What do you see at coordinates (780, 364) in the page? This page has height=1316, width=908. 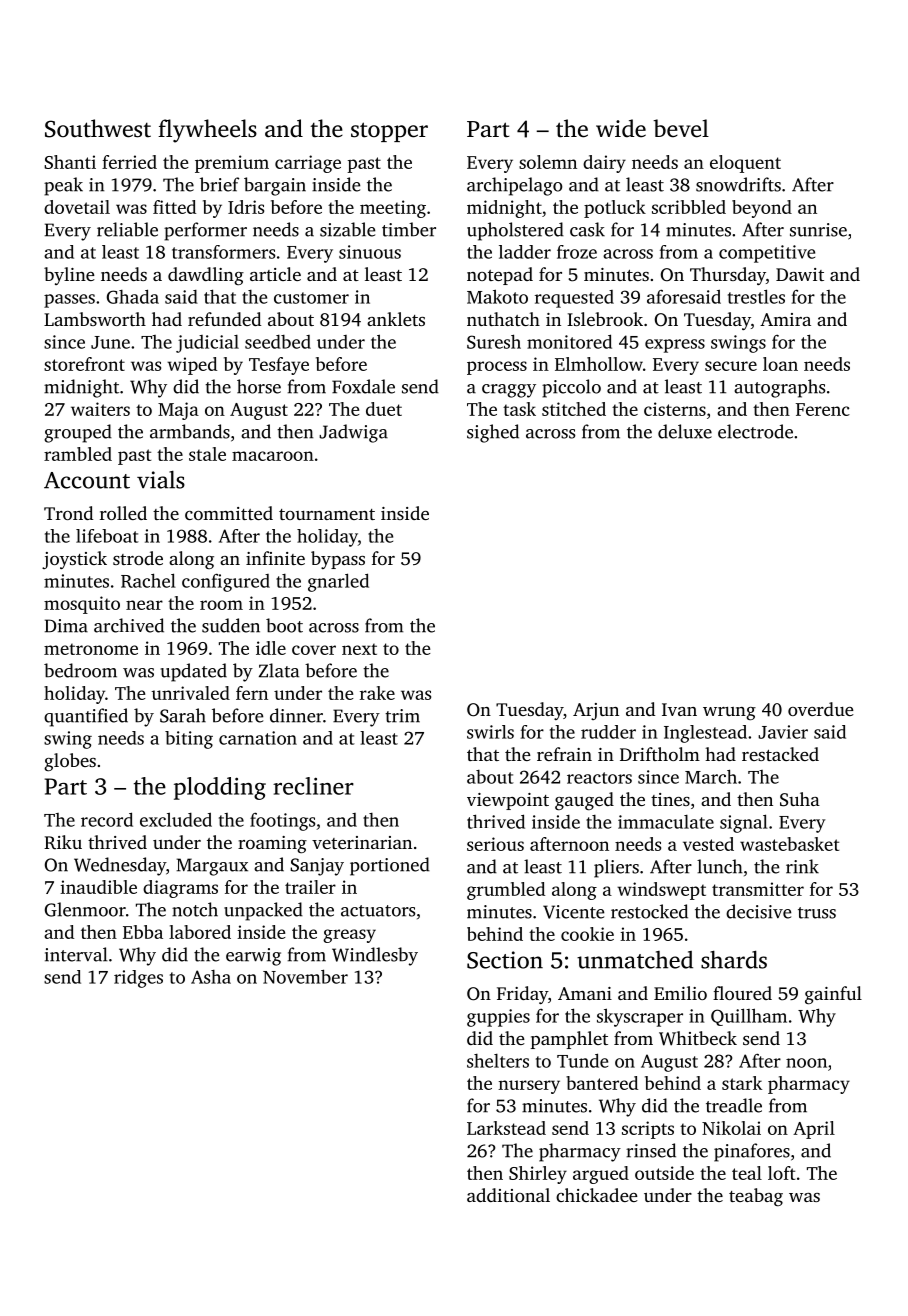 I see `loan` at bounding box center [780, 364].
